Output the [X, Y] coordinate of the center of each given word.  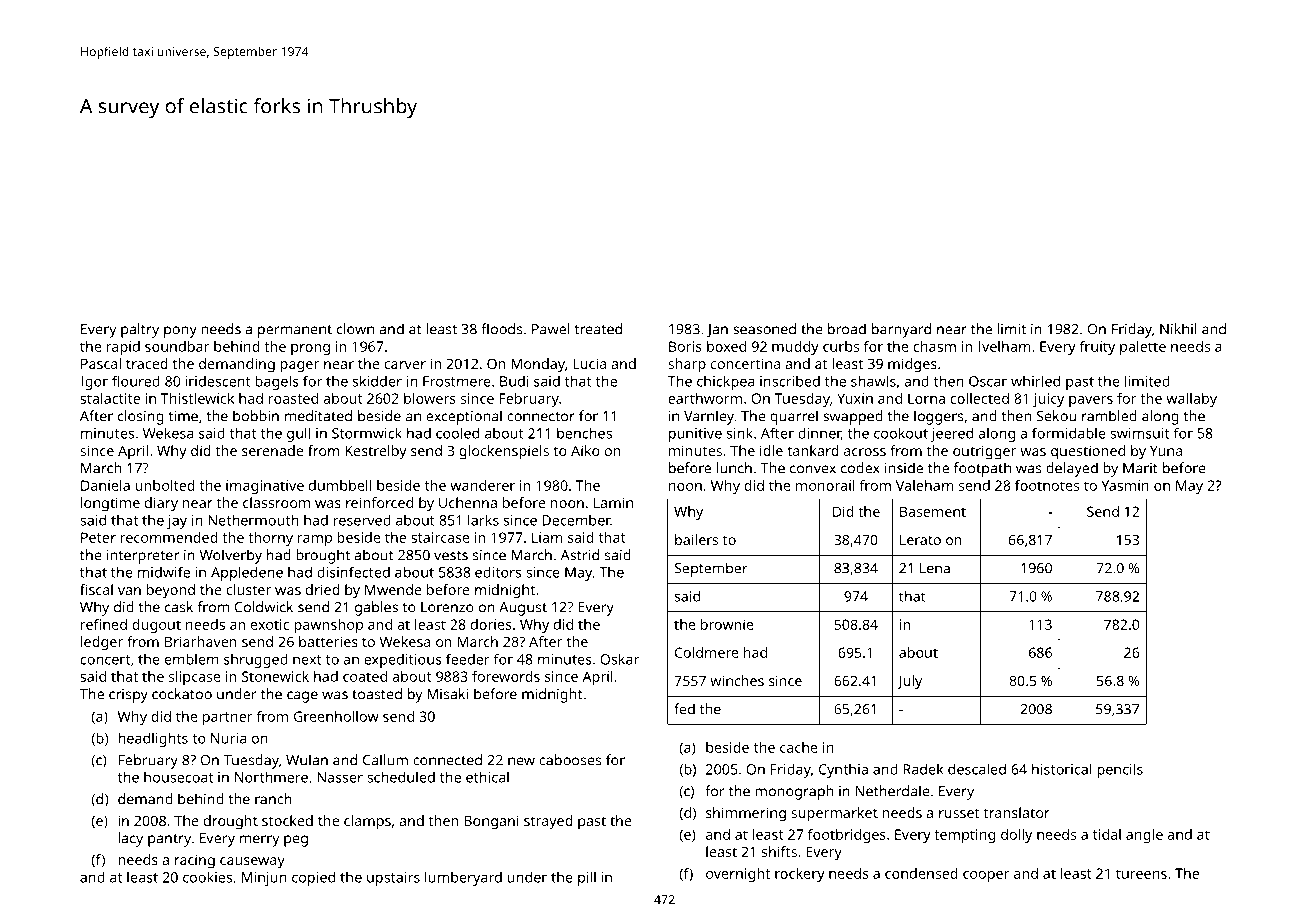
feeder [468, 659]
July [910, 682]
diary [161, 504]
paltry [140, 330]
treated [598, 329]
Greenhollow [336, 716]
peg [296, 841]
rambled [1109, 416]
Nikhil [1178, 329]
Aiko [585, 450]
